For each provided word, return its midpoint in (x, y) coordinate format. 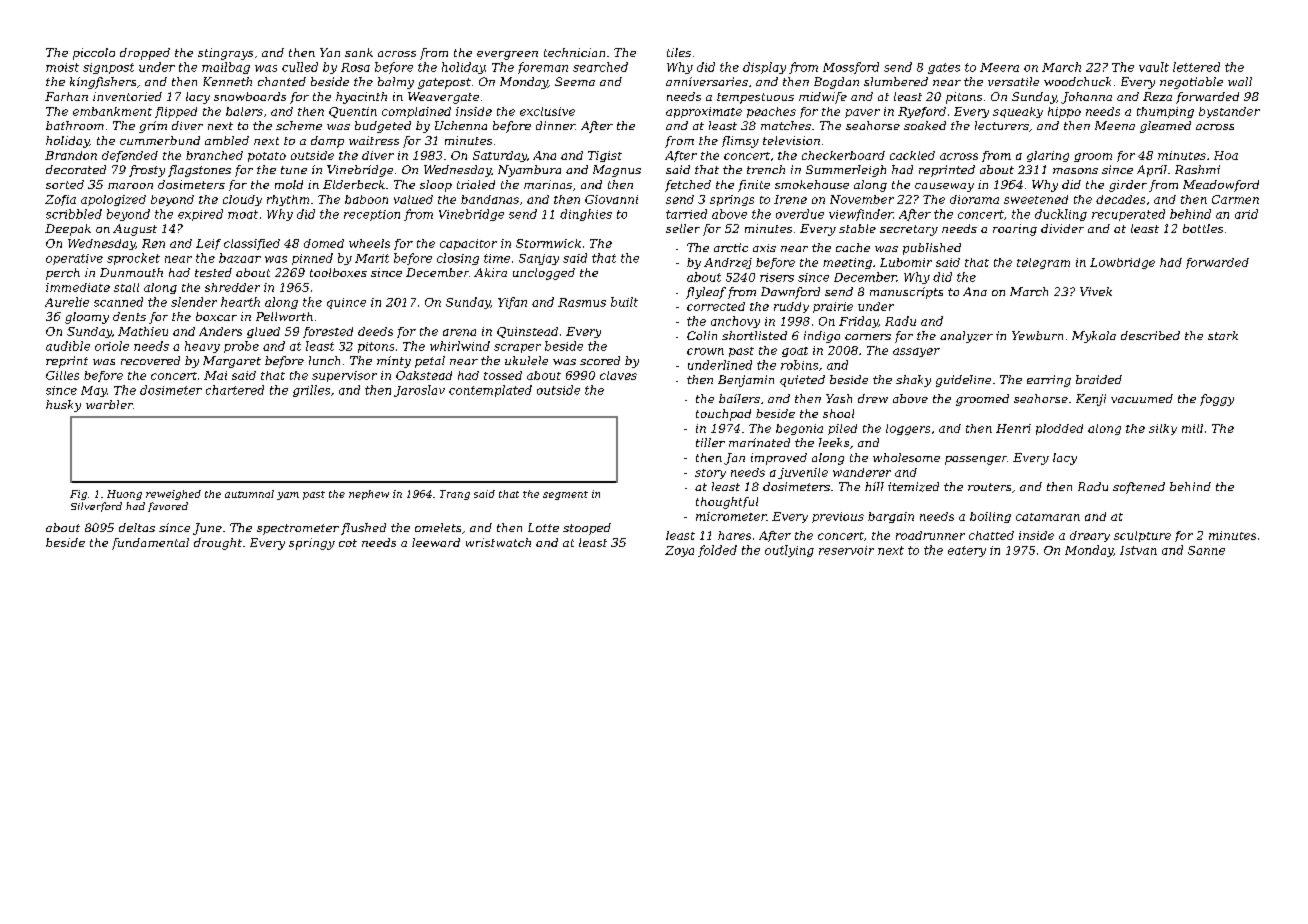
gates (944, 68)
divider (1062, 228)
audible (68, 346)
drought (218, 544)
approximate (704, 112)
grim (153, 127)
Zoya (679, 551)
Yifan (512, 303)
